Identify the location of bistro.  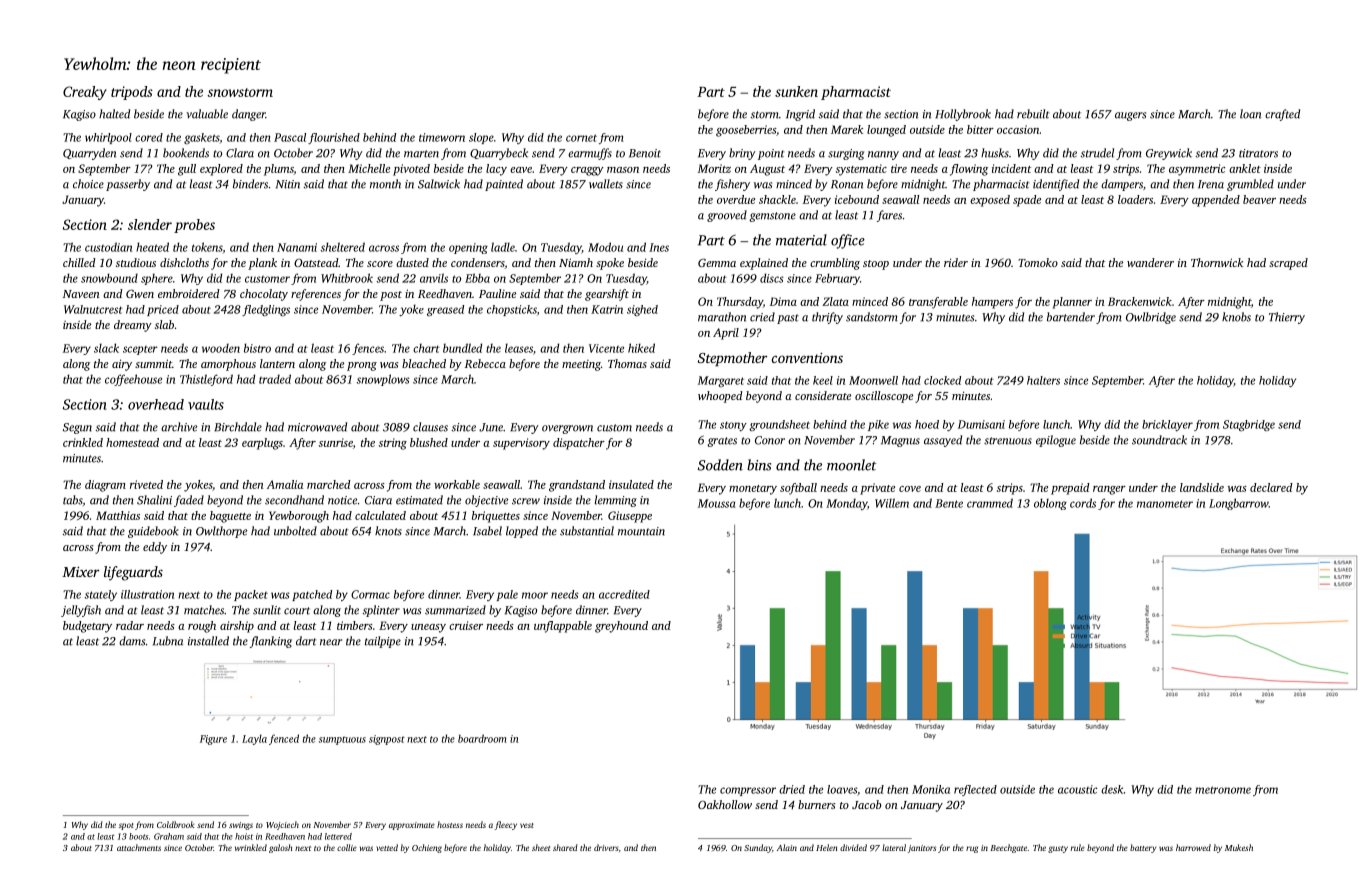
(257, 348).
